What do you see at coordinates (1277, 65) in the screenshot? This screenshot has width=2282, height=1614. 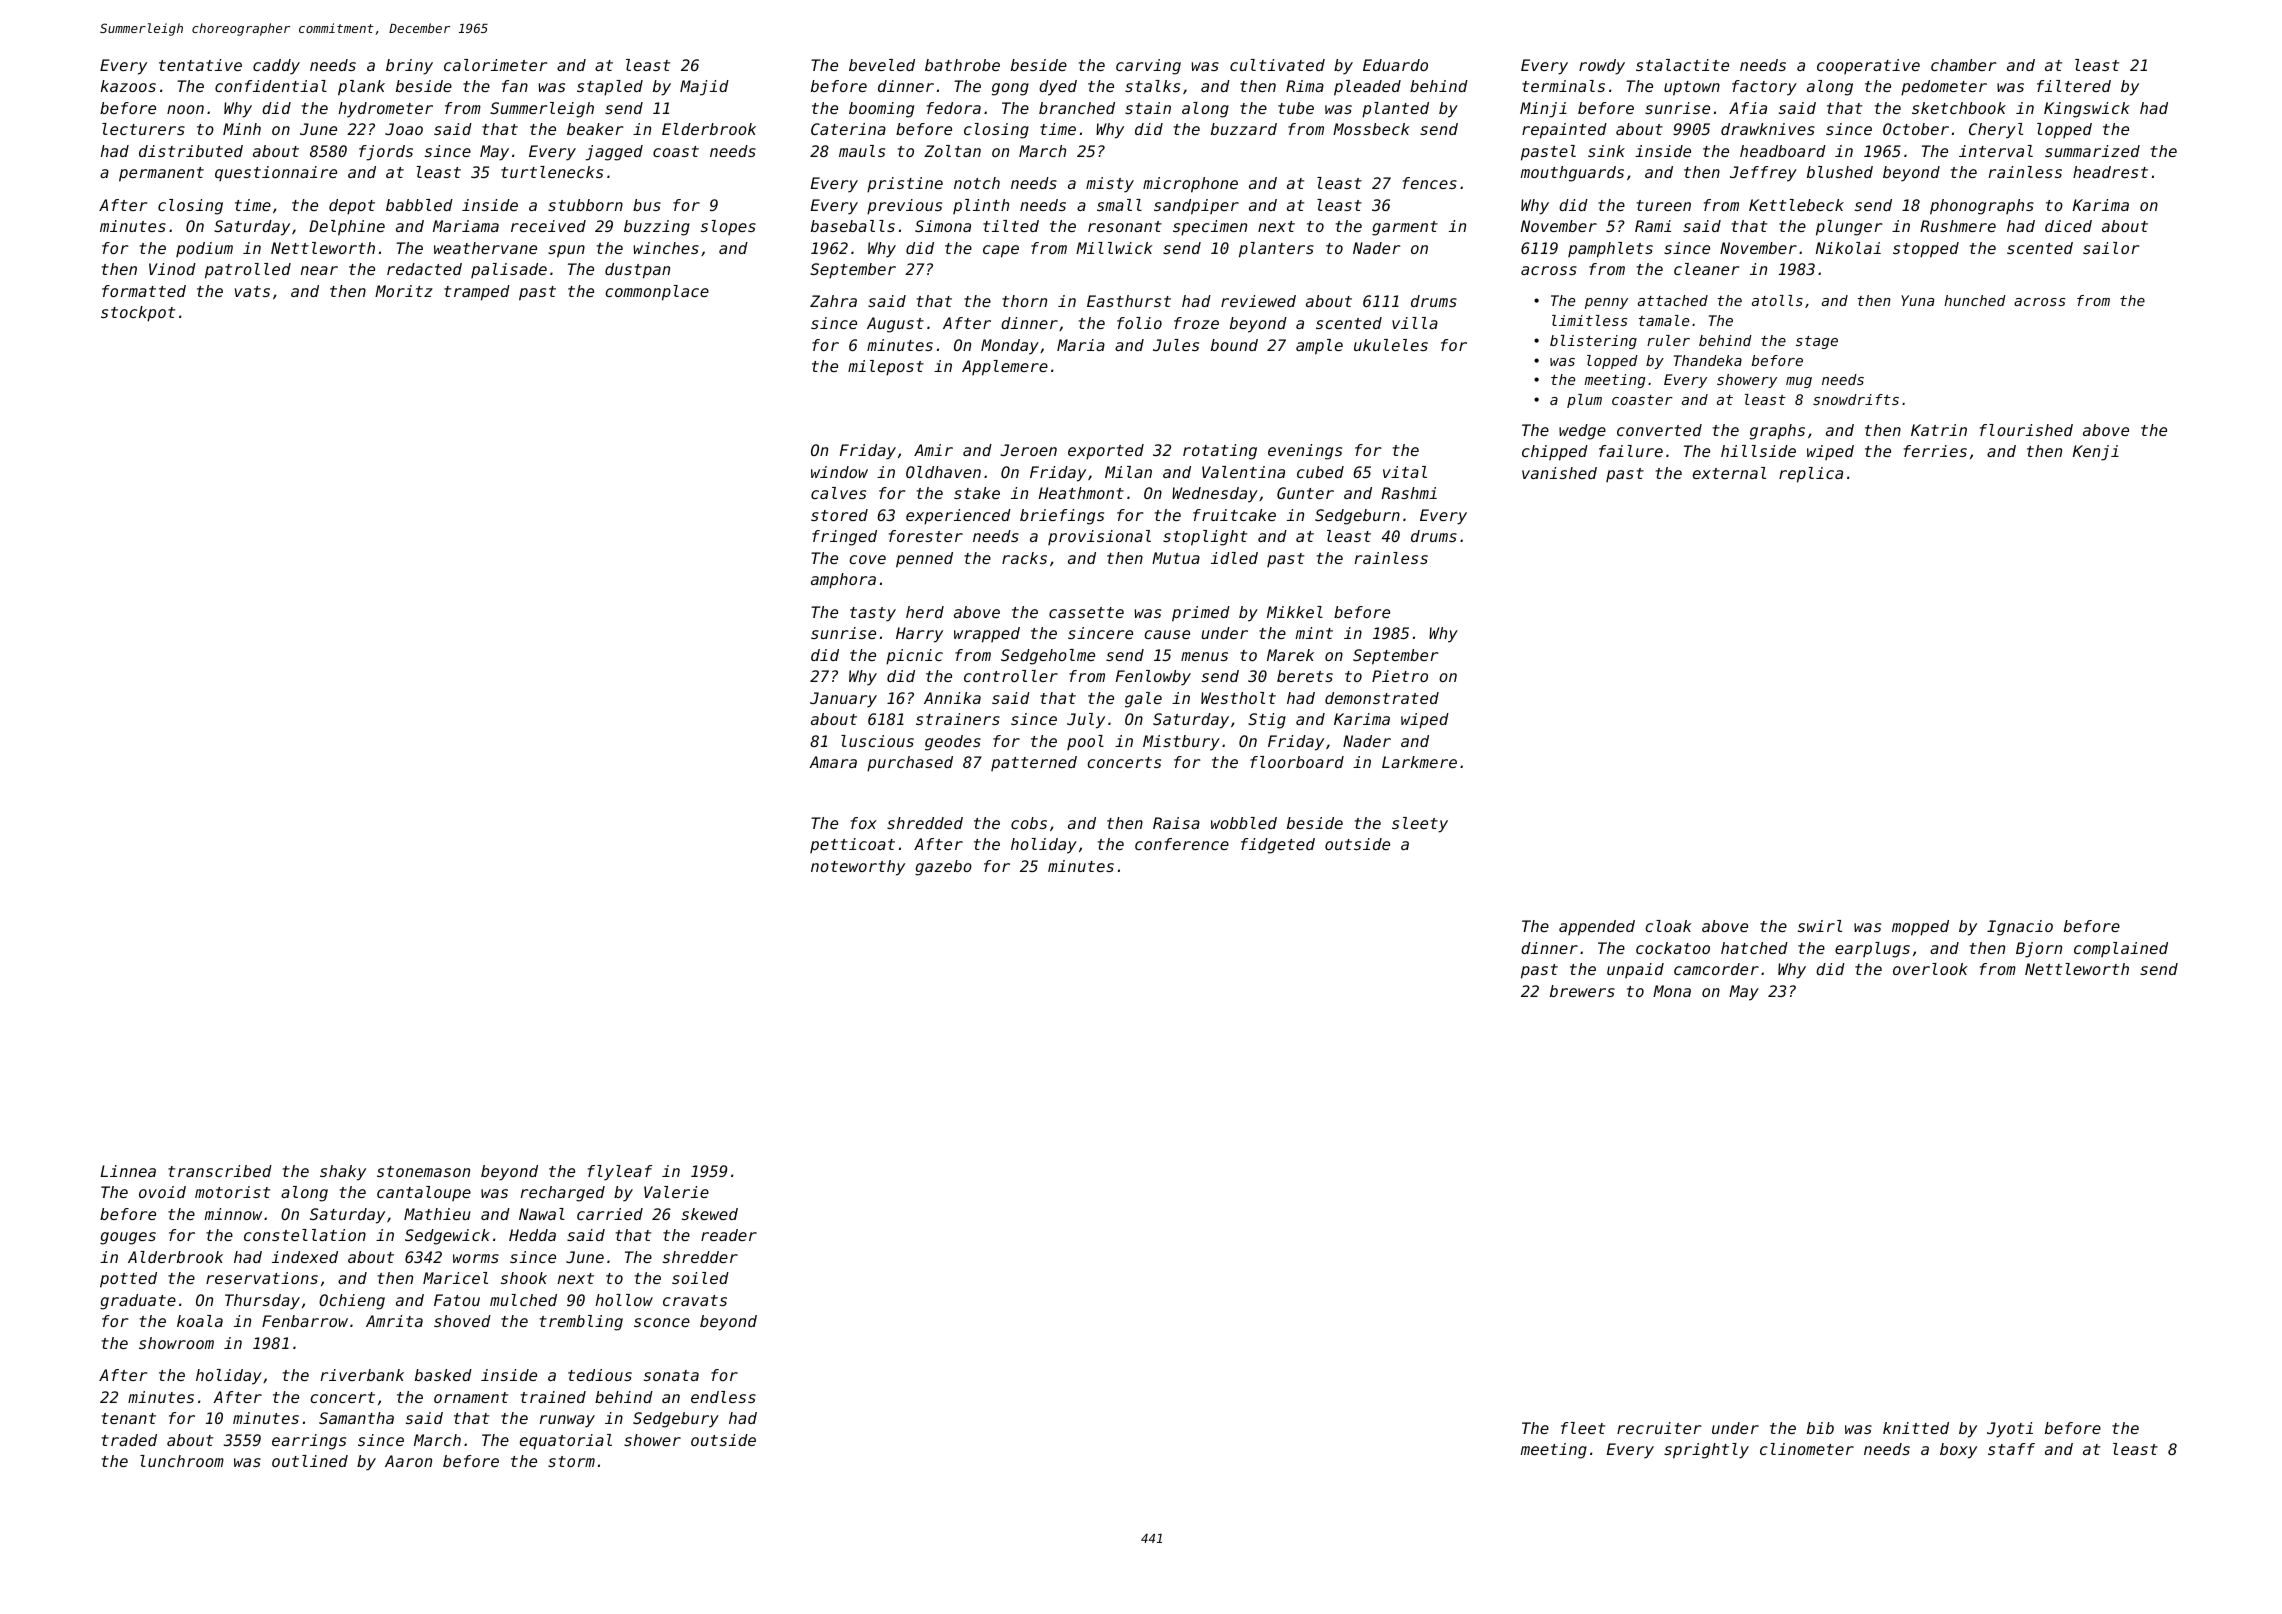 I see `cultivated` at bounding box center [1277, 65].
